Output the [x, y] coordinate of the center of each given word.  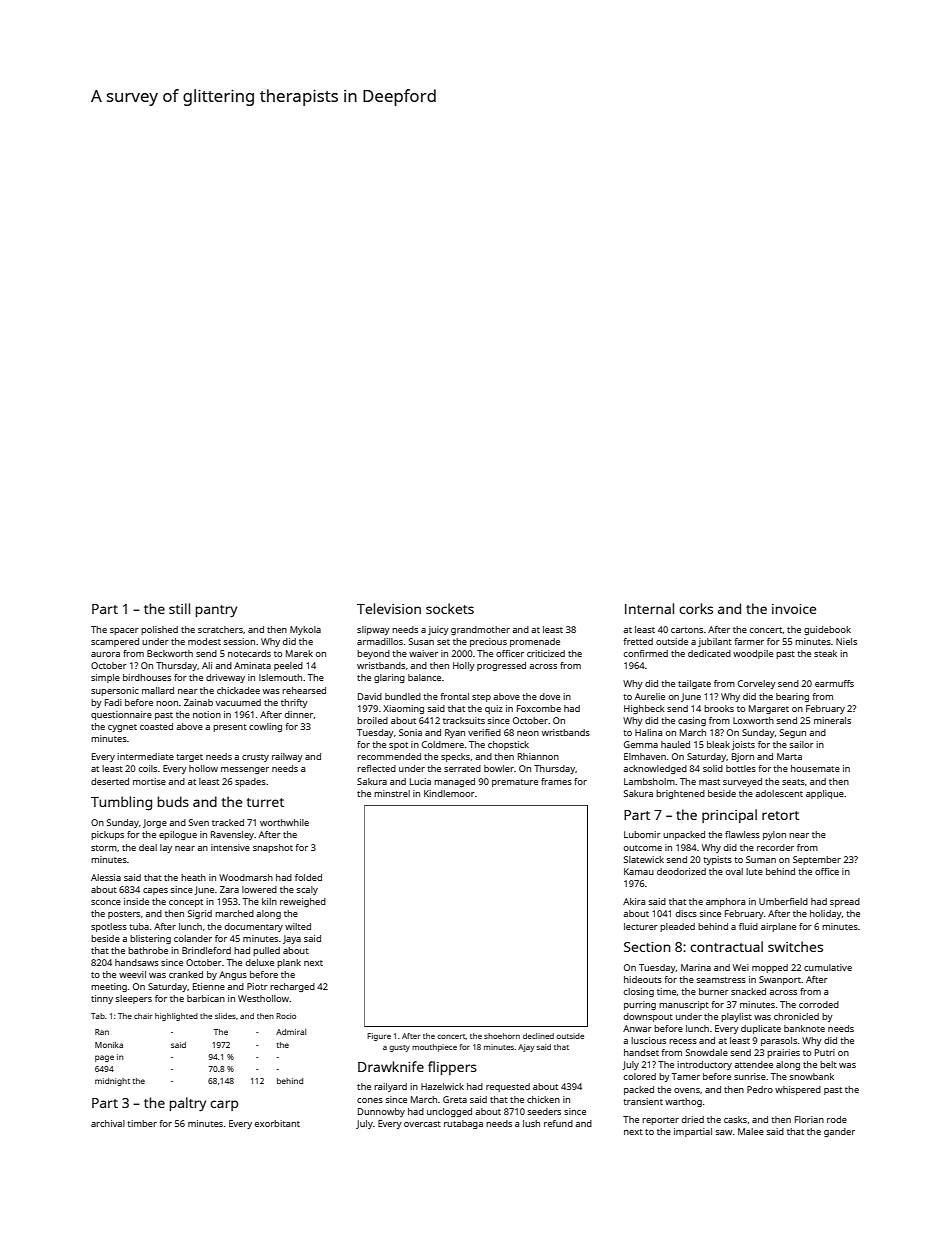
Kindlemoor [449, 793]
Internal [649, 608]
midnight [112, 1082]
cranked [186, 974]
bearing [792, 697]
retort [780, 815]
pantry [216, 611]
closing [639, 992]
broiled [372, 720]
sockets [450, 608]
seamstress [721, 980]
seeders [544, 1111]
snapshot [273, 848]
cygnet [122, 728]
